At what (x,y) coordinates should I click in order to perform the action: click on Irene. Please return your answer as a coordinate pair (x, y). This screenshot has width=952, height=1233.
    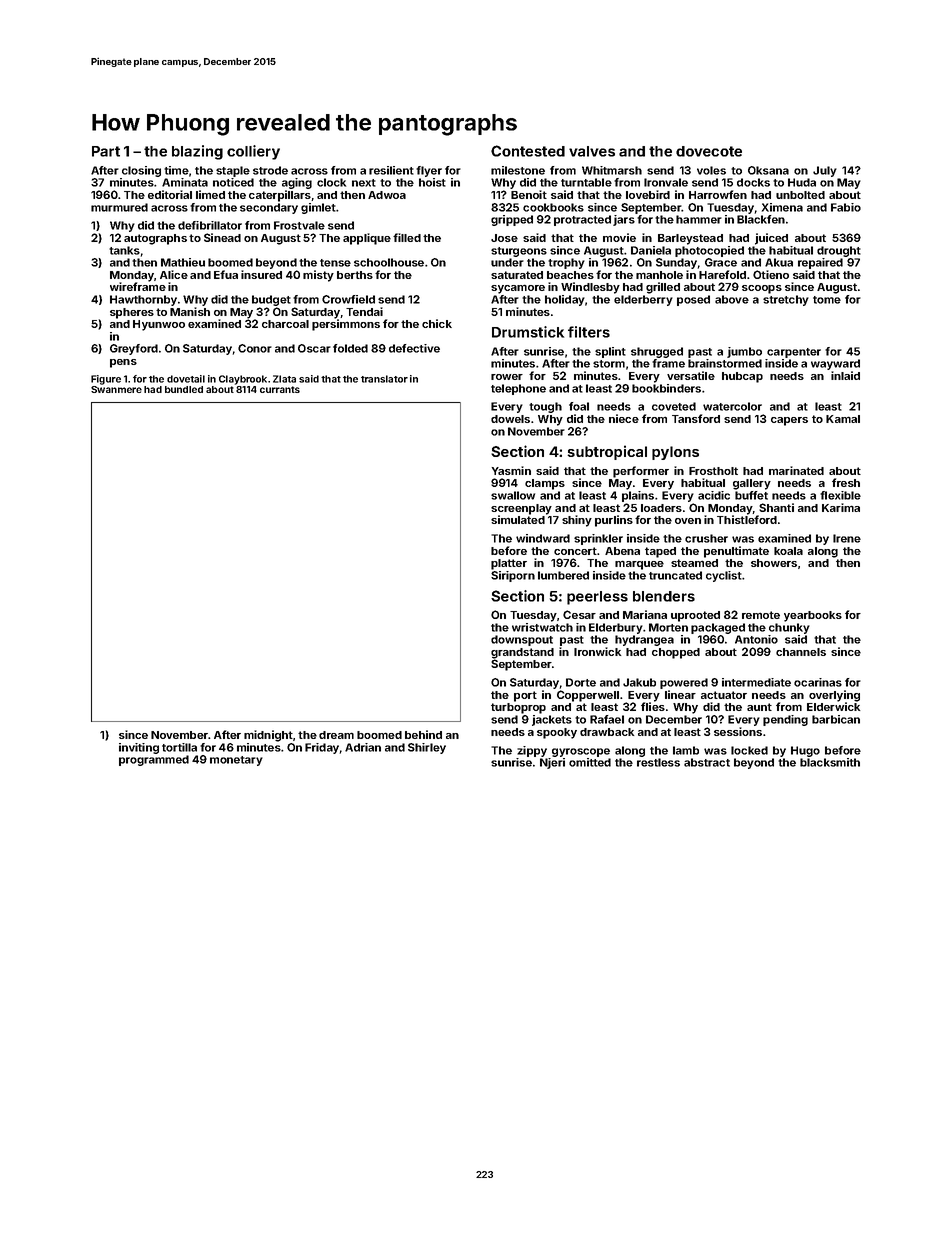
    Looking at the image, I should click on (847, 538).
